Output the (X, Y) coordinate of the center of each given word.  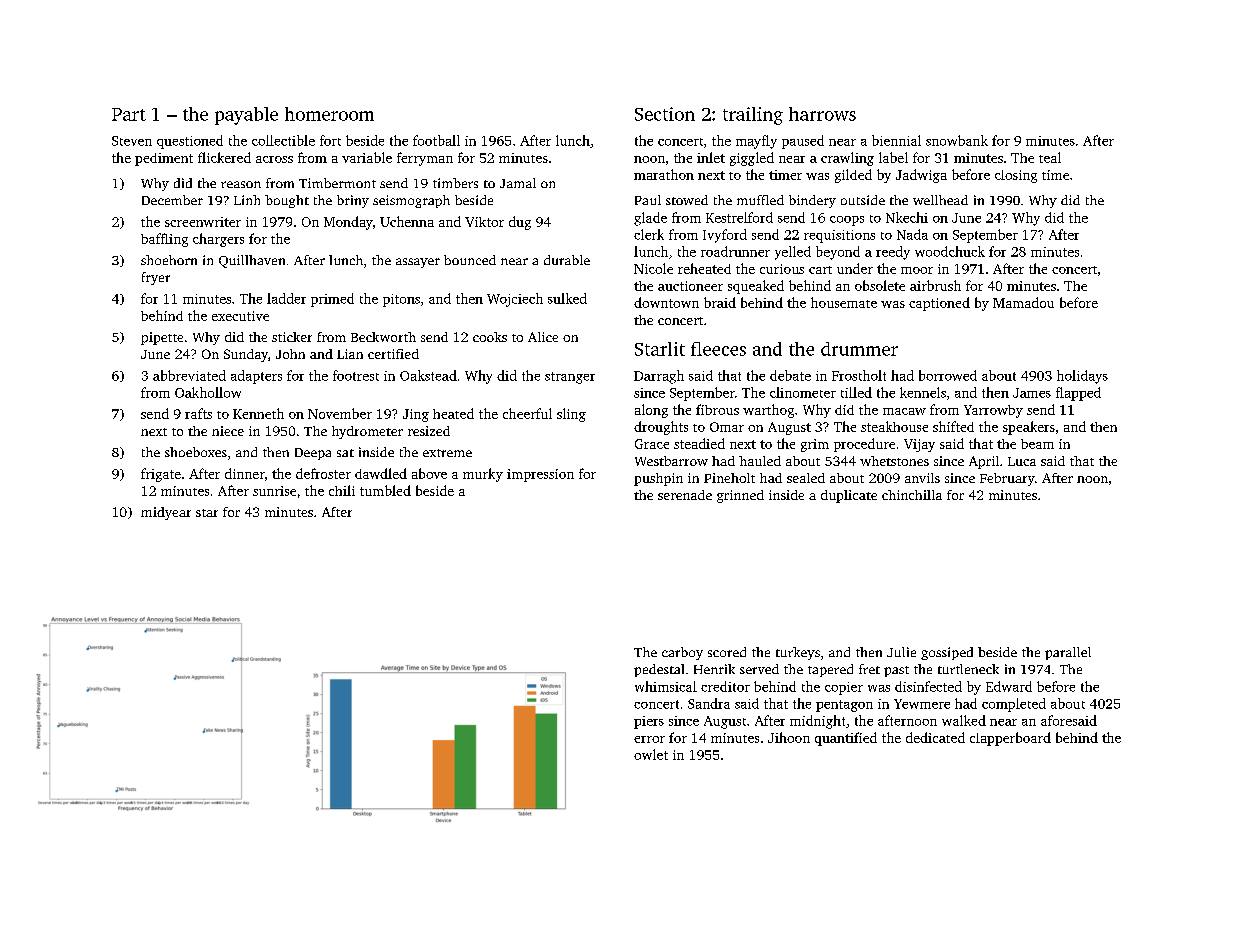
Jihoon (789, 737)
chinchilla (912, 495)
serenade (685, 495)
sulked (567, 298)
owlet (651, 754)
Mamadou (1023, 302)
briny (353, 201)
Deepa (313, 454)
